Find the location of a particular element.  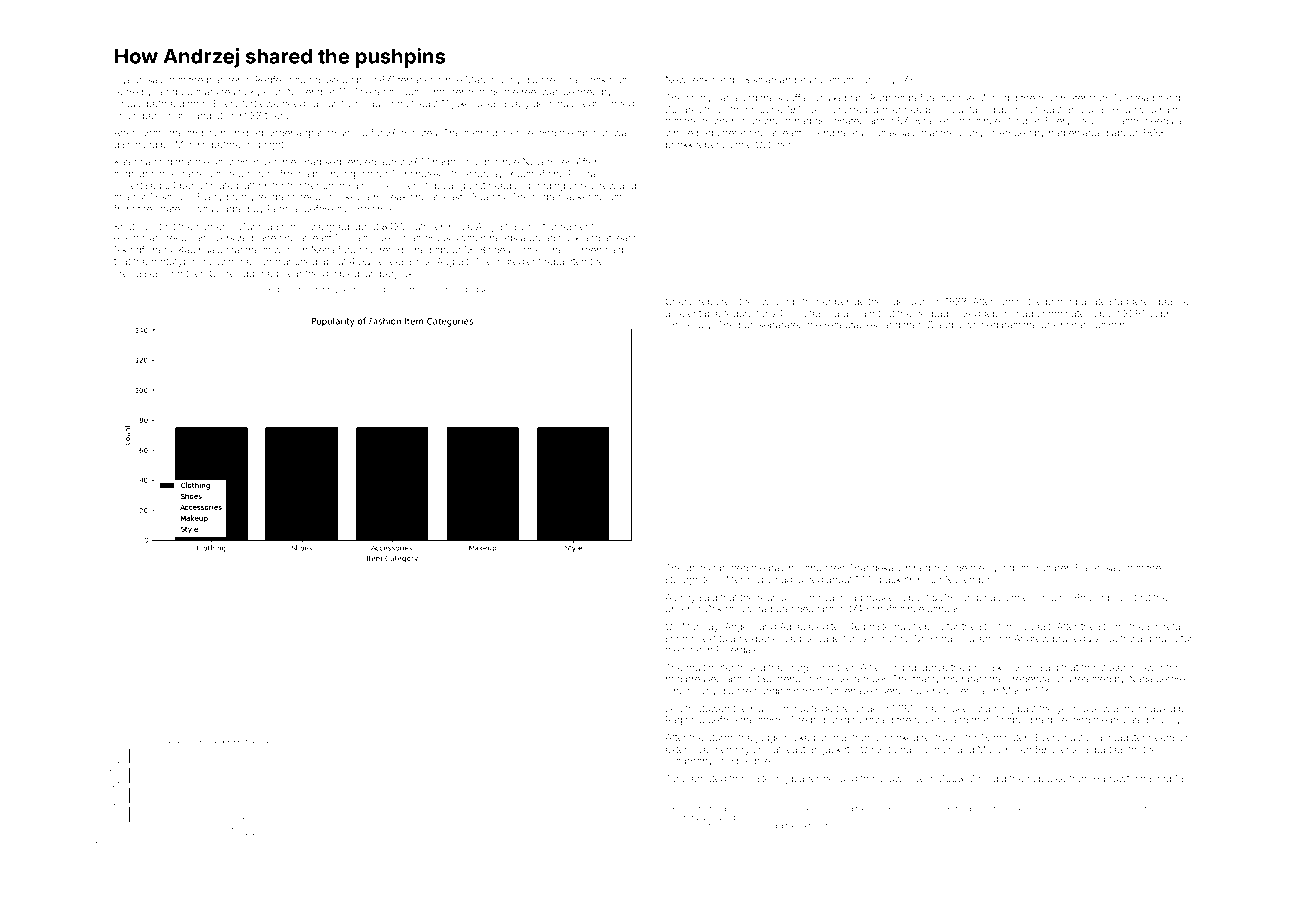

Nettleford is located at coordinates (333, 250).
